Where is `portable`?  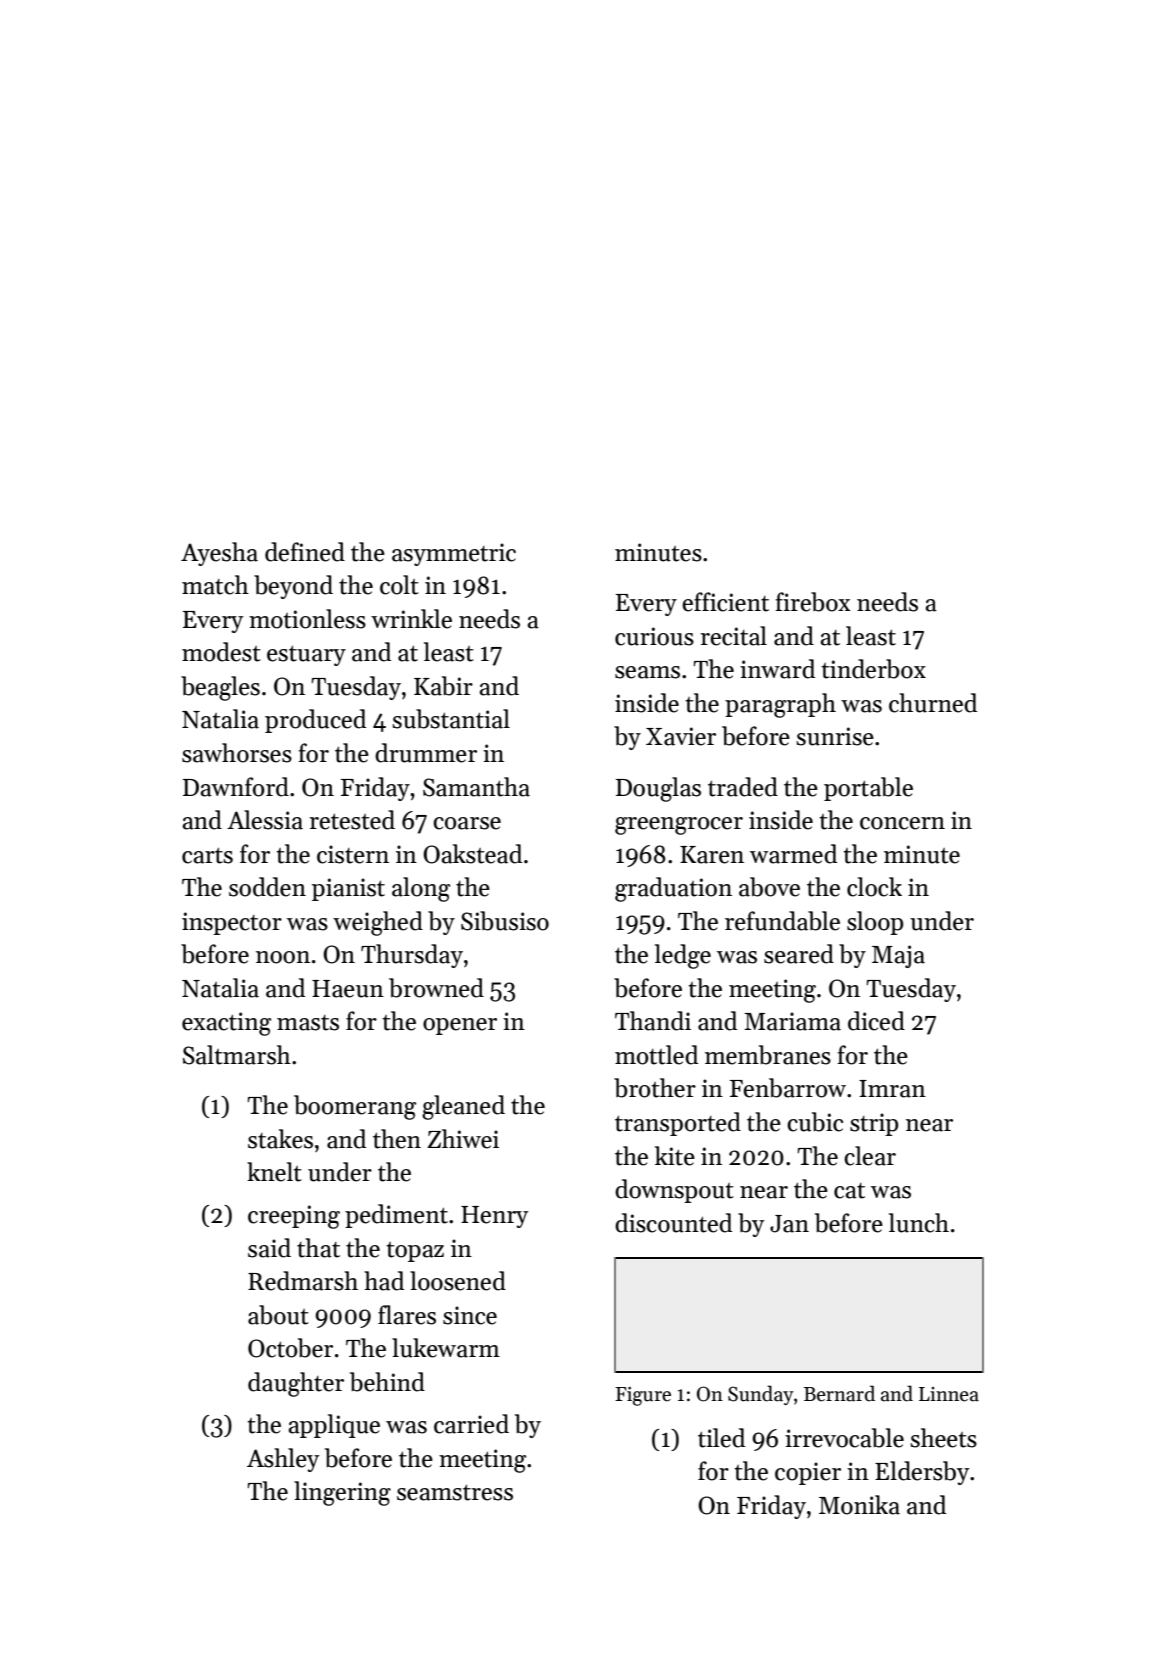
portable is located at coordinates (868, 789).
